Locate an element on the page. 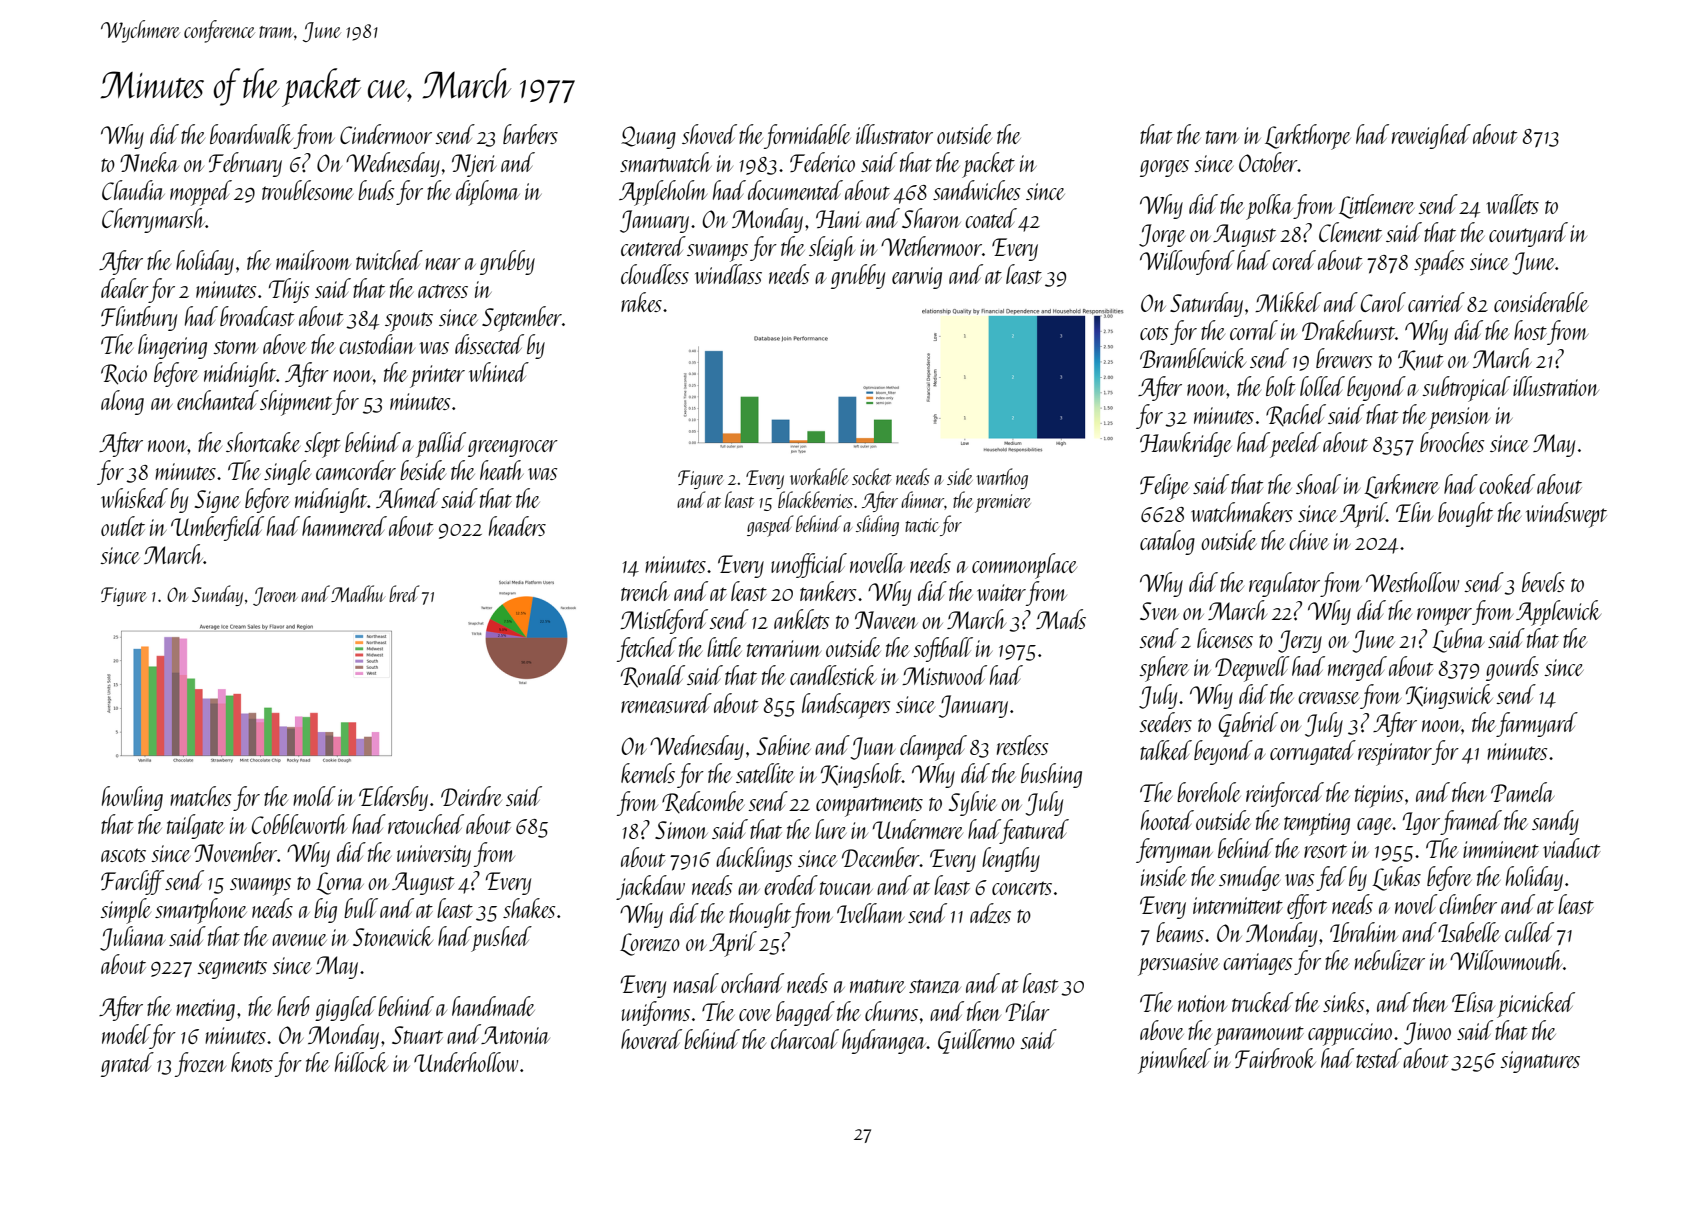 The image size is (1708, 1207). simple is located at coordinates (125, 911).
